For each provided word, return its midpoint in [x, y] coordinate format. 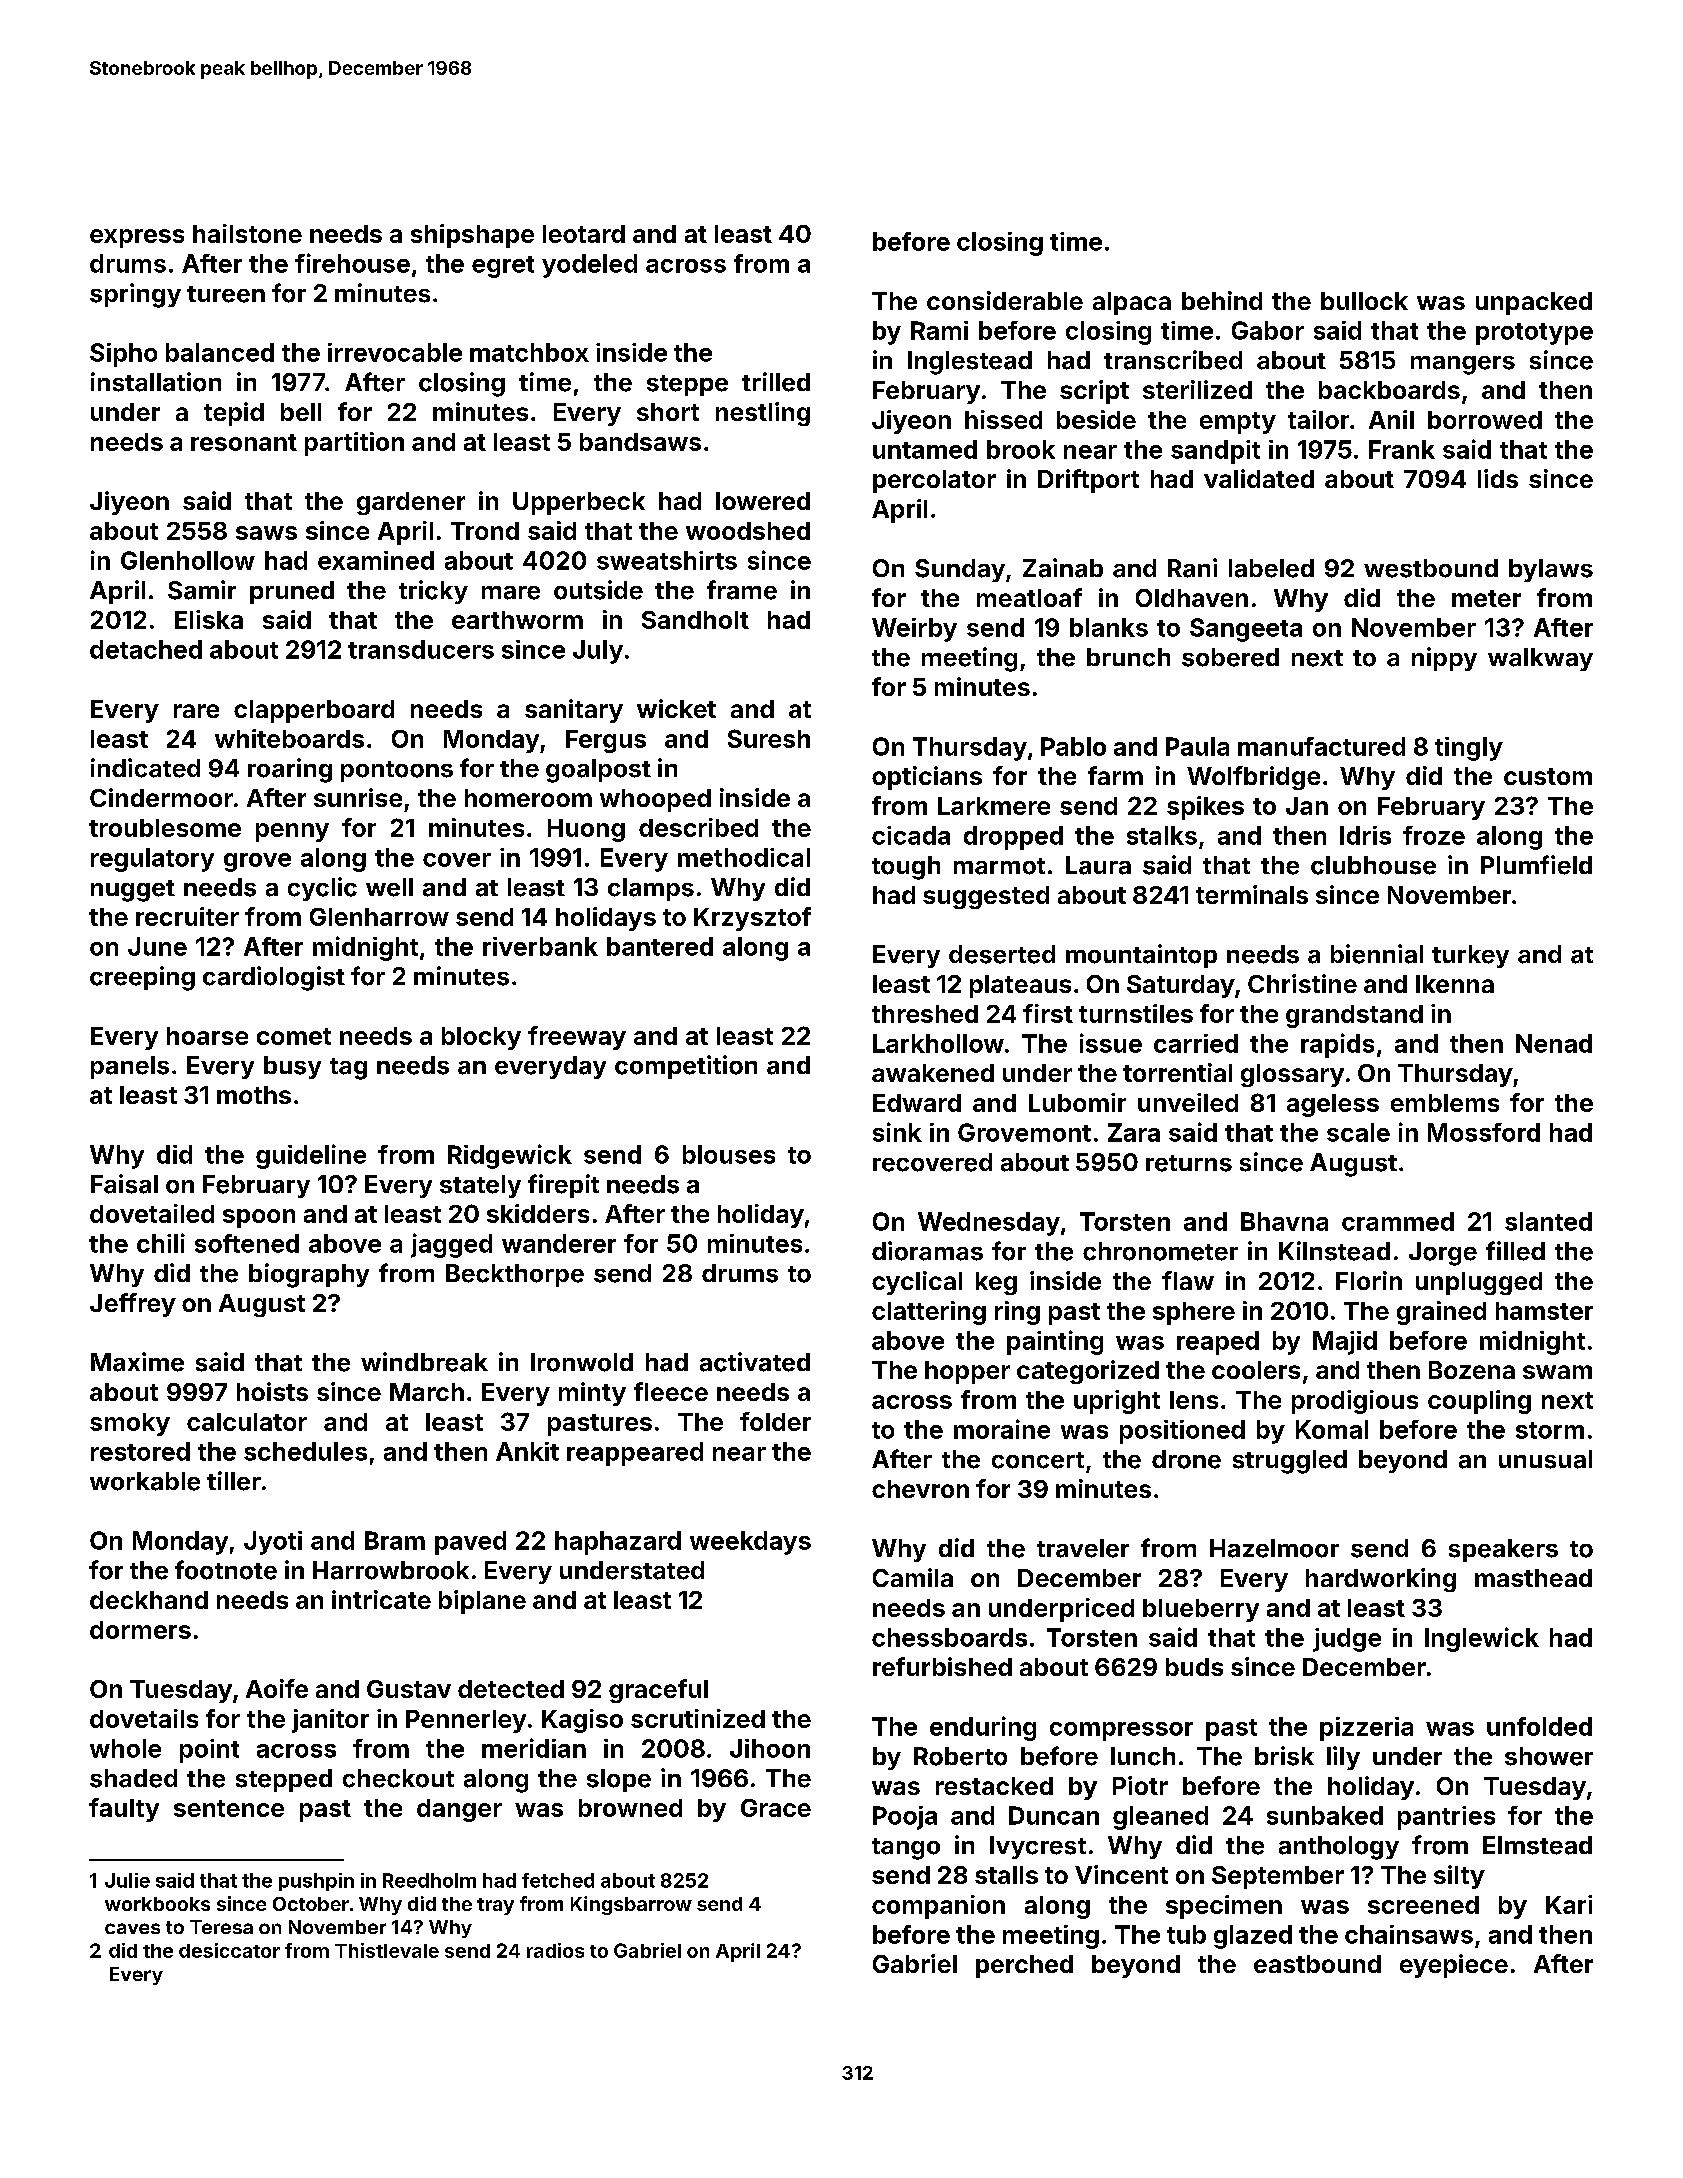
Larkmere [994, 806]
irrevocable [395, 352]
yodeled [589, 266]
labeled [1271, 568]
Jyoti [273, 1543]
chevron [920, 1489]
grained [1441, 1313]
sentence [229, 1808]
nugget [133, 891]
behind [1222, 300]
